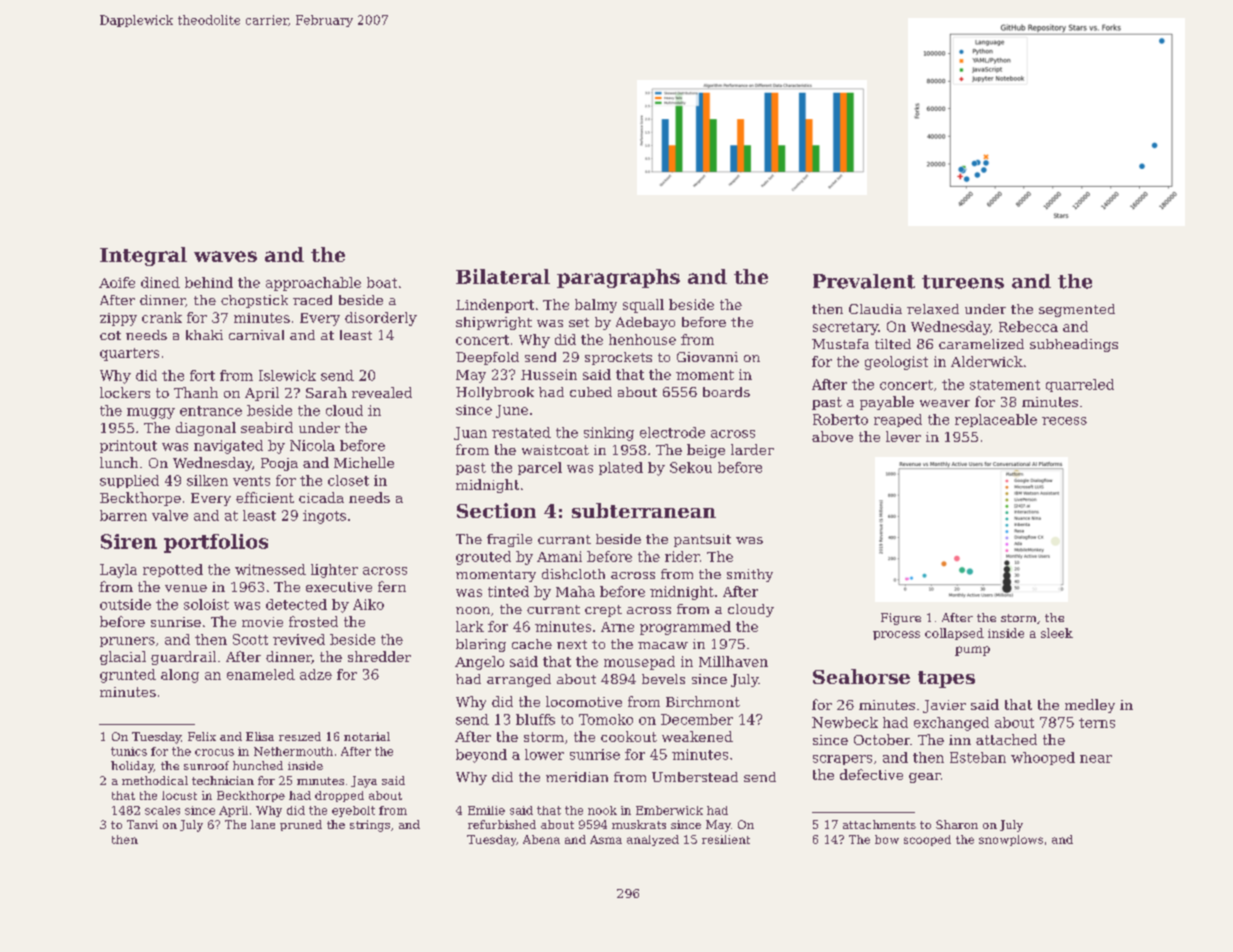  What do you see at coordinates (733, 661) in the screenshot?
I see `Millhaven` at bounding box center [733, 661].
